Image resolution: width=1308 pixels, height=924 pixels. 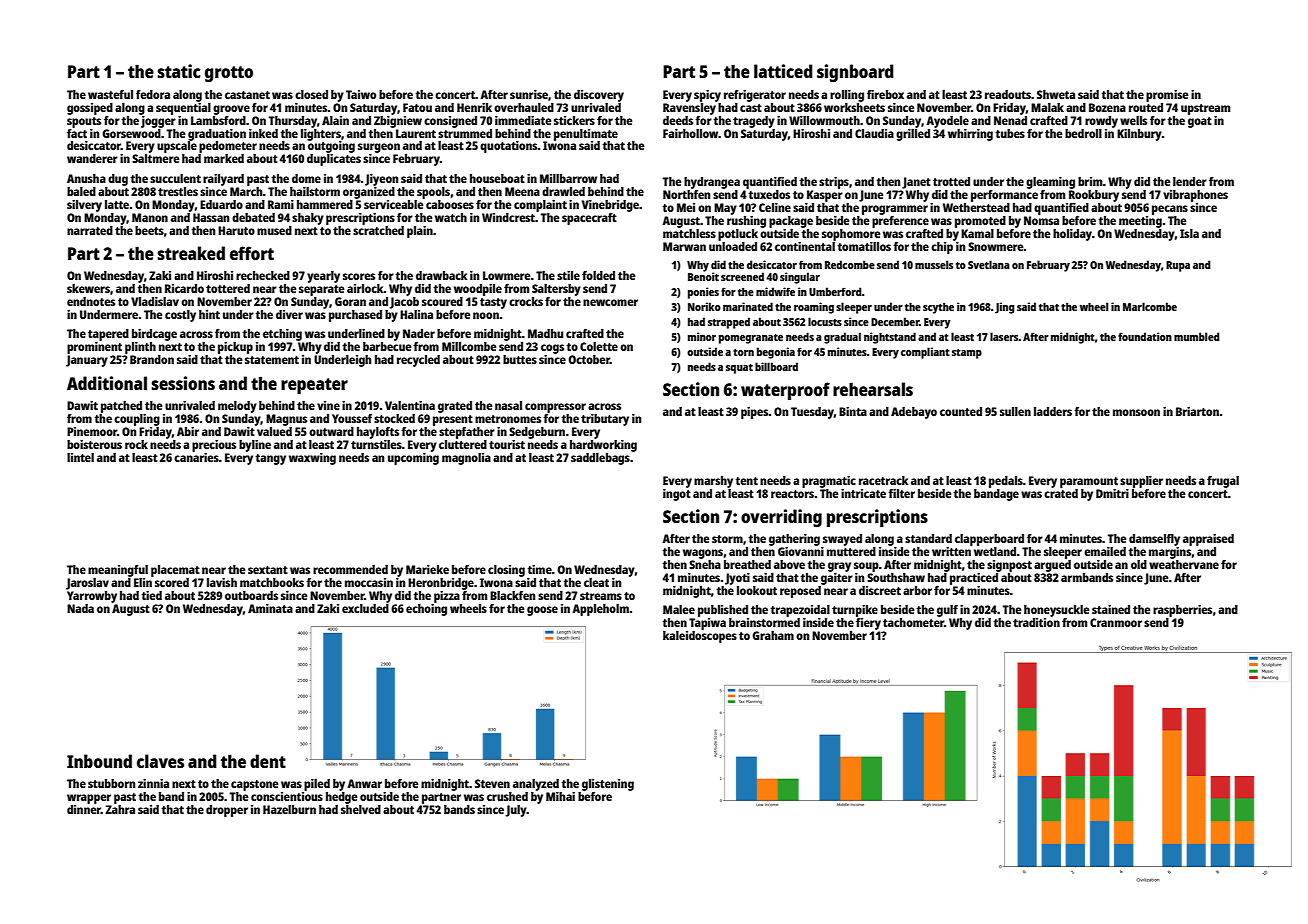 What do you see at coordinates (289, 809) in the page?
I see `Hazelburn` at bounding box center [289, 809].
